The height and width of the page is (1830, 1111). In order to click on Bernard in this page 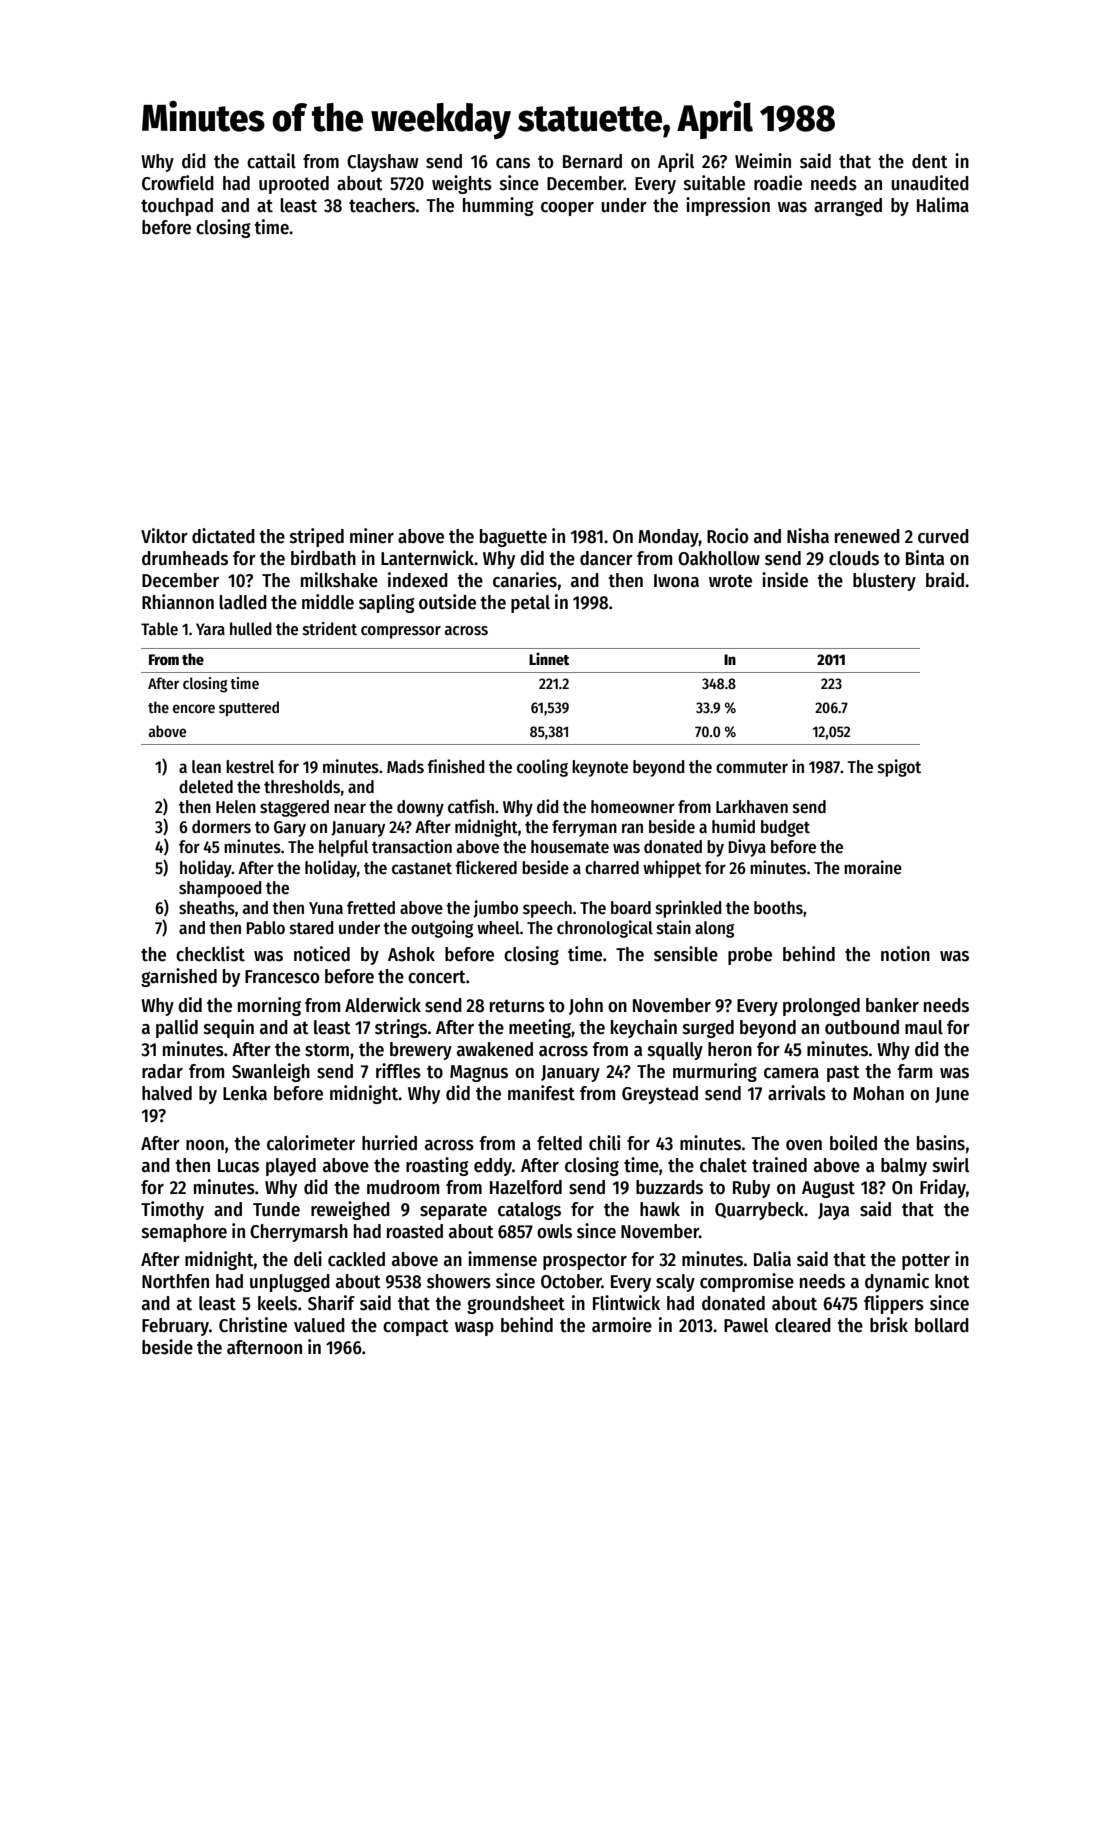, I will do `click(592, 161)`.
